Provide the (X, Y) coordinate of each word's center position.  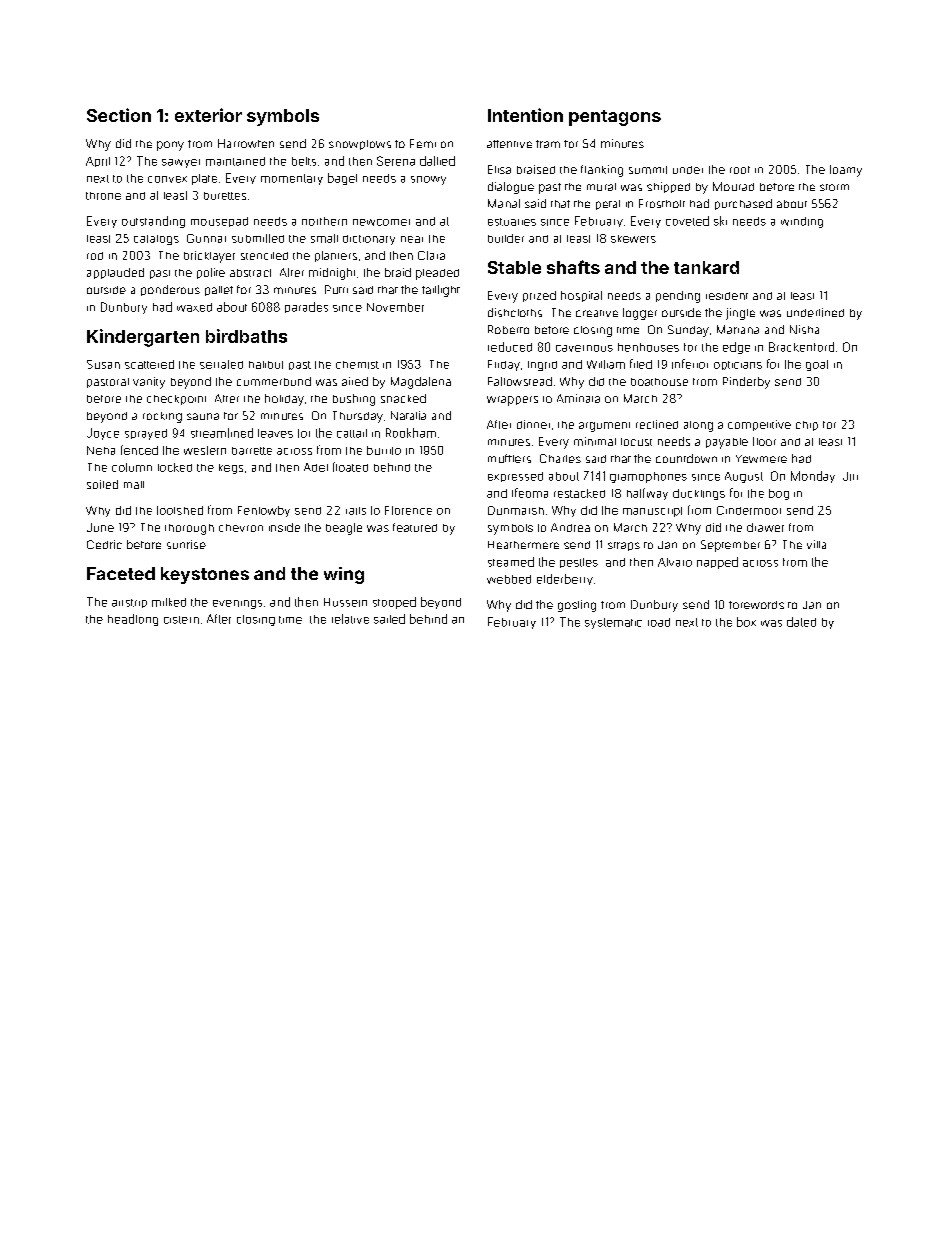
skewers (633, 239)
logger (640, 314)
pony (170, 146)
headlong (133, 620)
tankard (706, 267)
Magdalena (421, 383)
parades (306, 307)
